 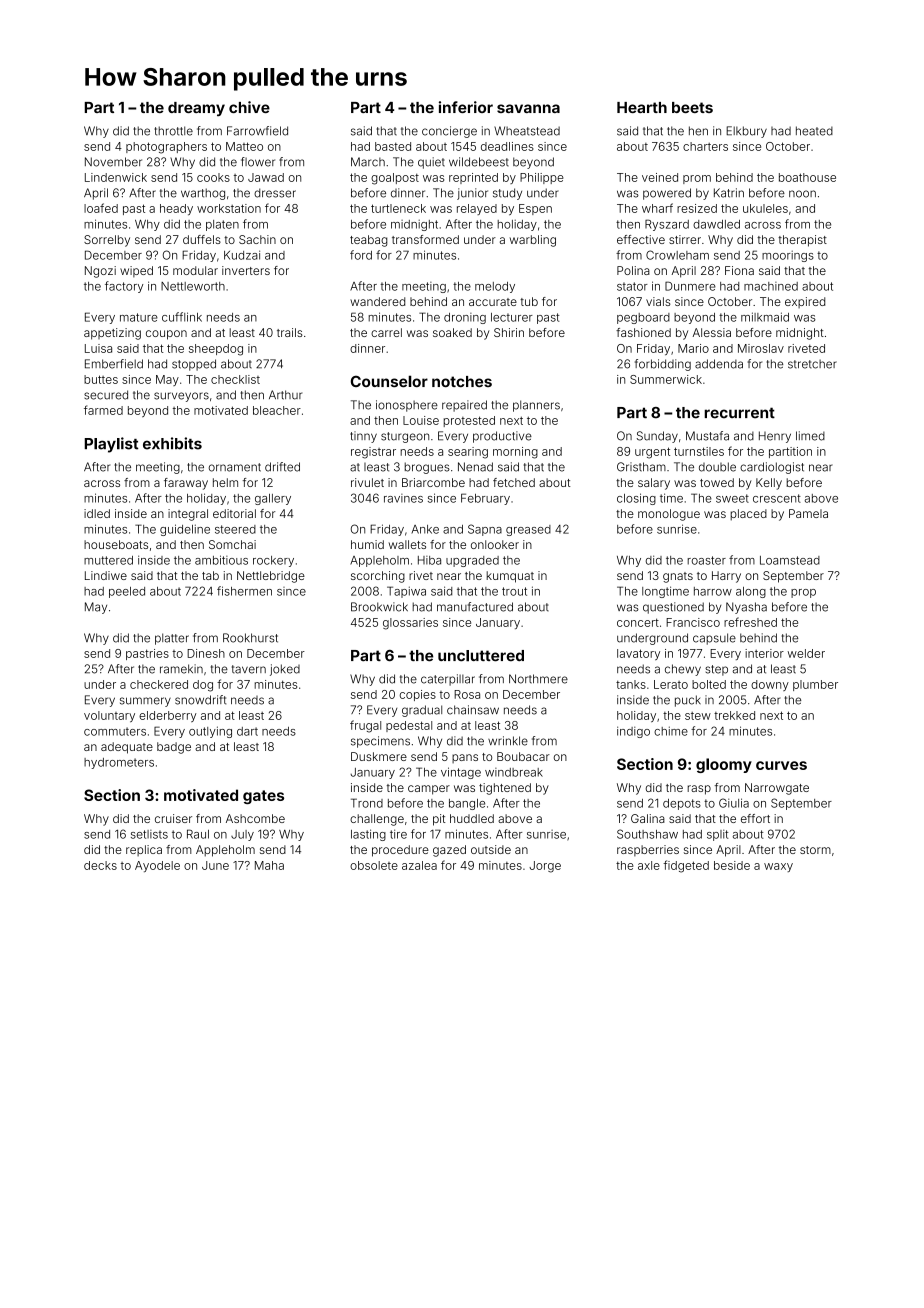 I want to click on mature, so click(x=139, y=317).
